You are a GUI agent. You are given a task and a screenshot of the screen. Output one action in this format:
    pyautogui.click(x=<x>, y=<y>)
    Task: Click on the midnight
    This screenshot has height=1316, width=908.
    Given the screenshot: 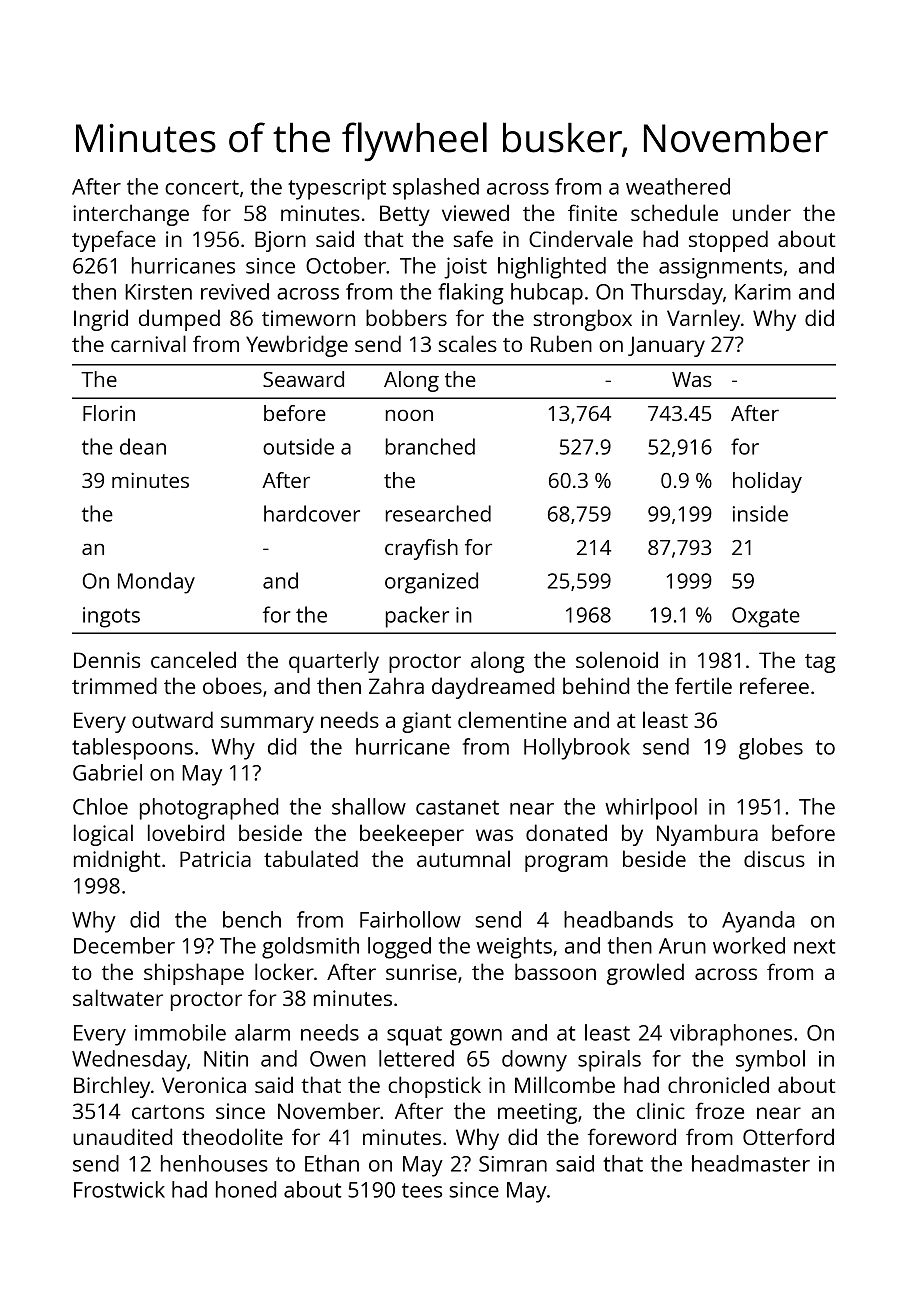 What is the action you would take?
    pyautogui.click(x=117, y=861)
